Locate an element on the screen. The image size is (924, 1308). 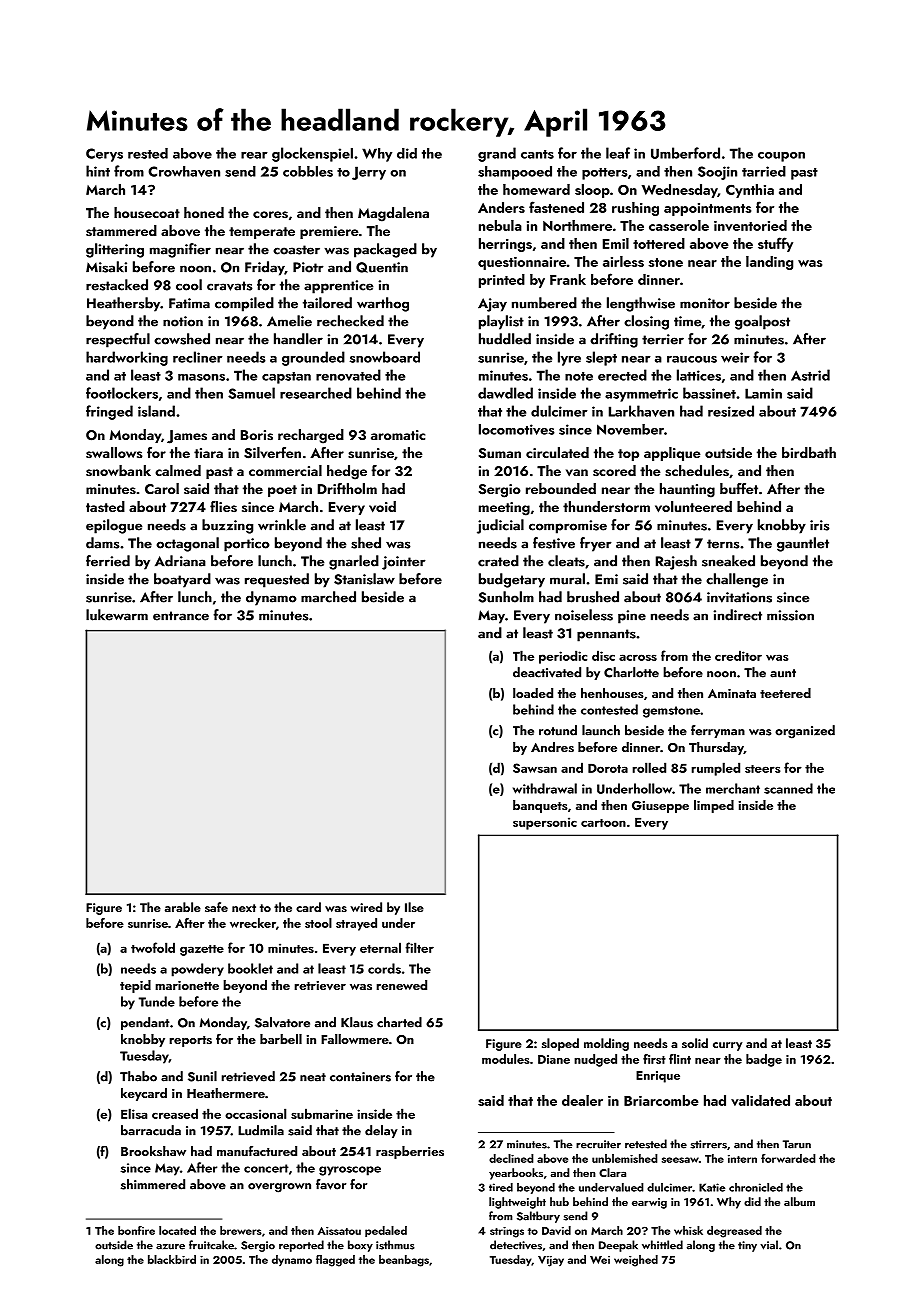
Cerys is located at coordinates (104, 155).
